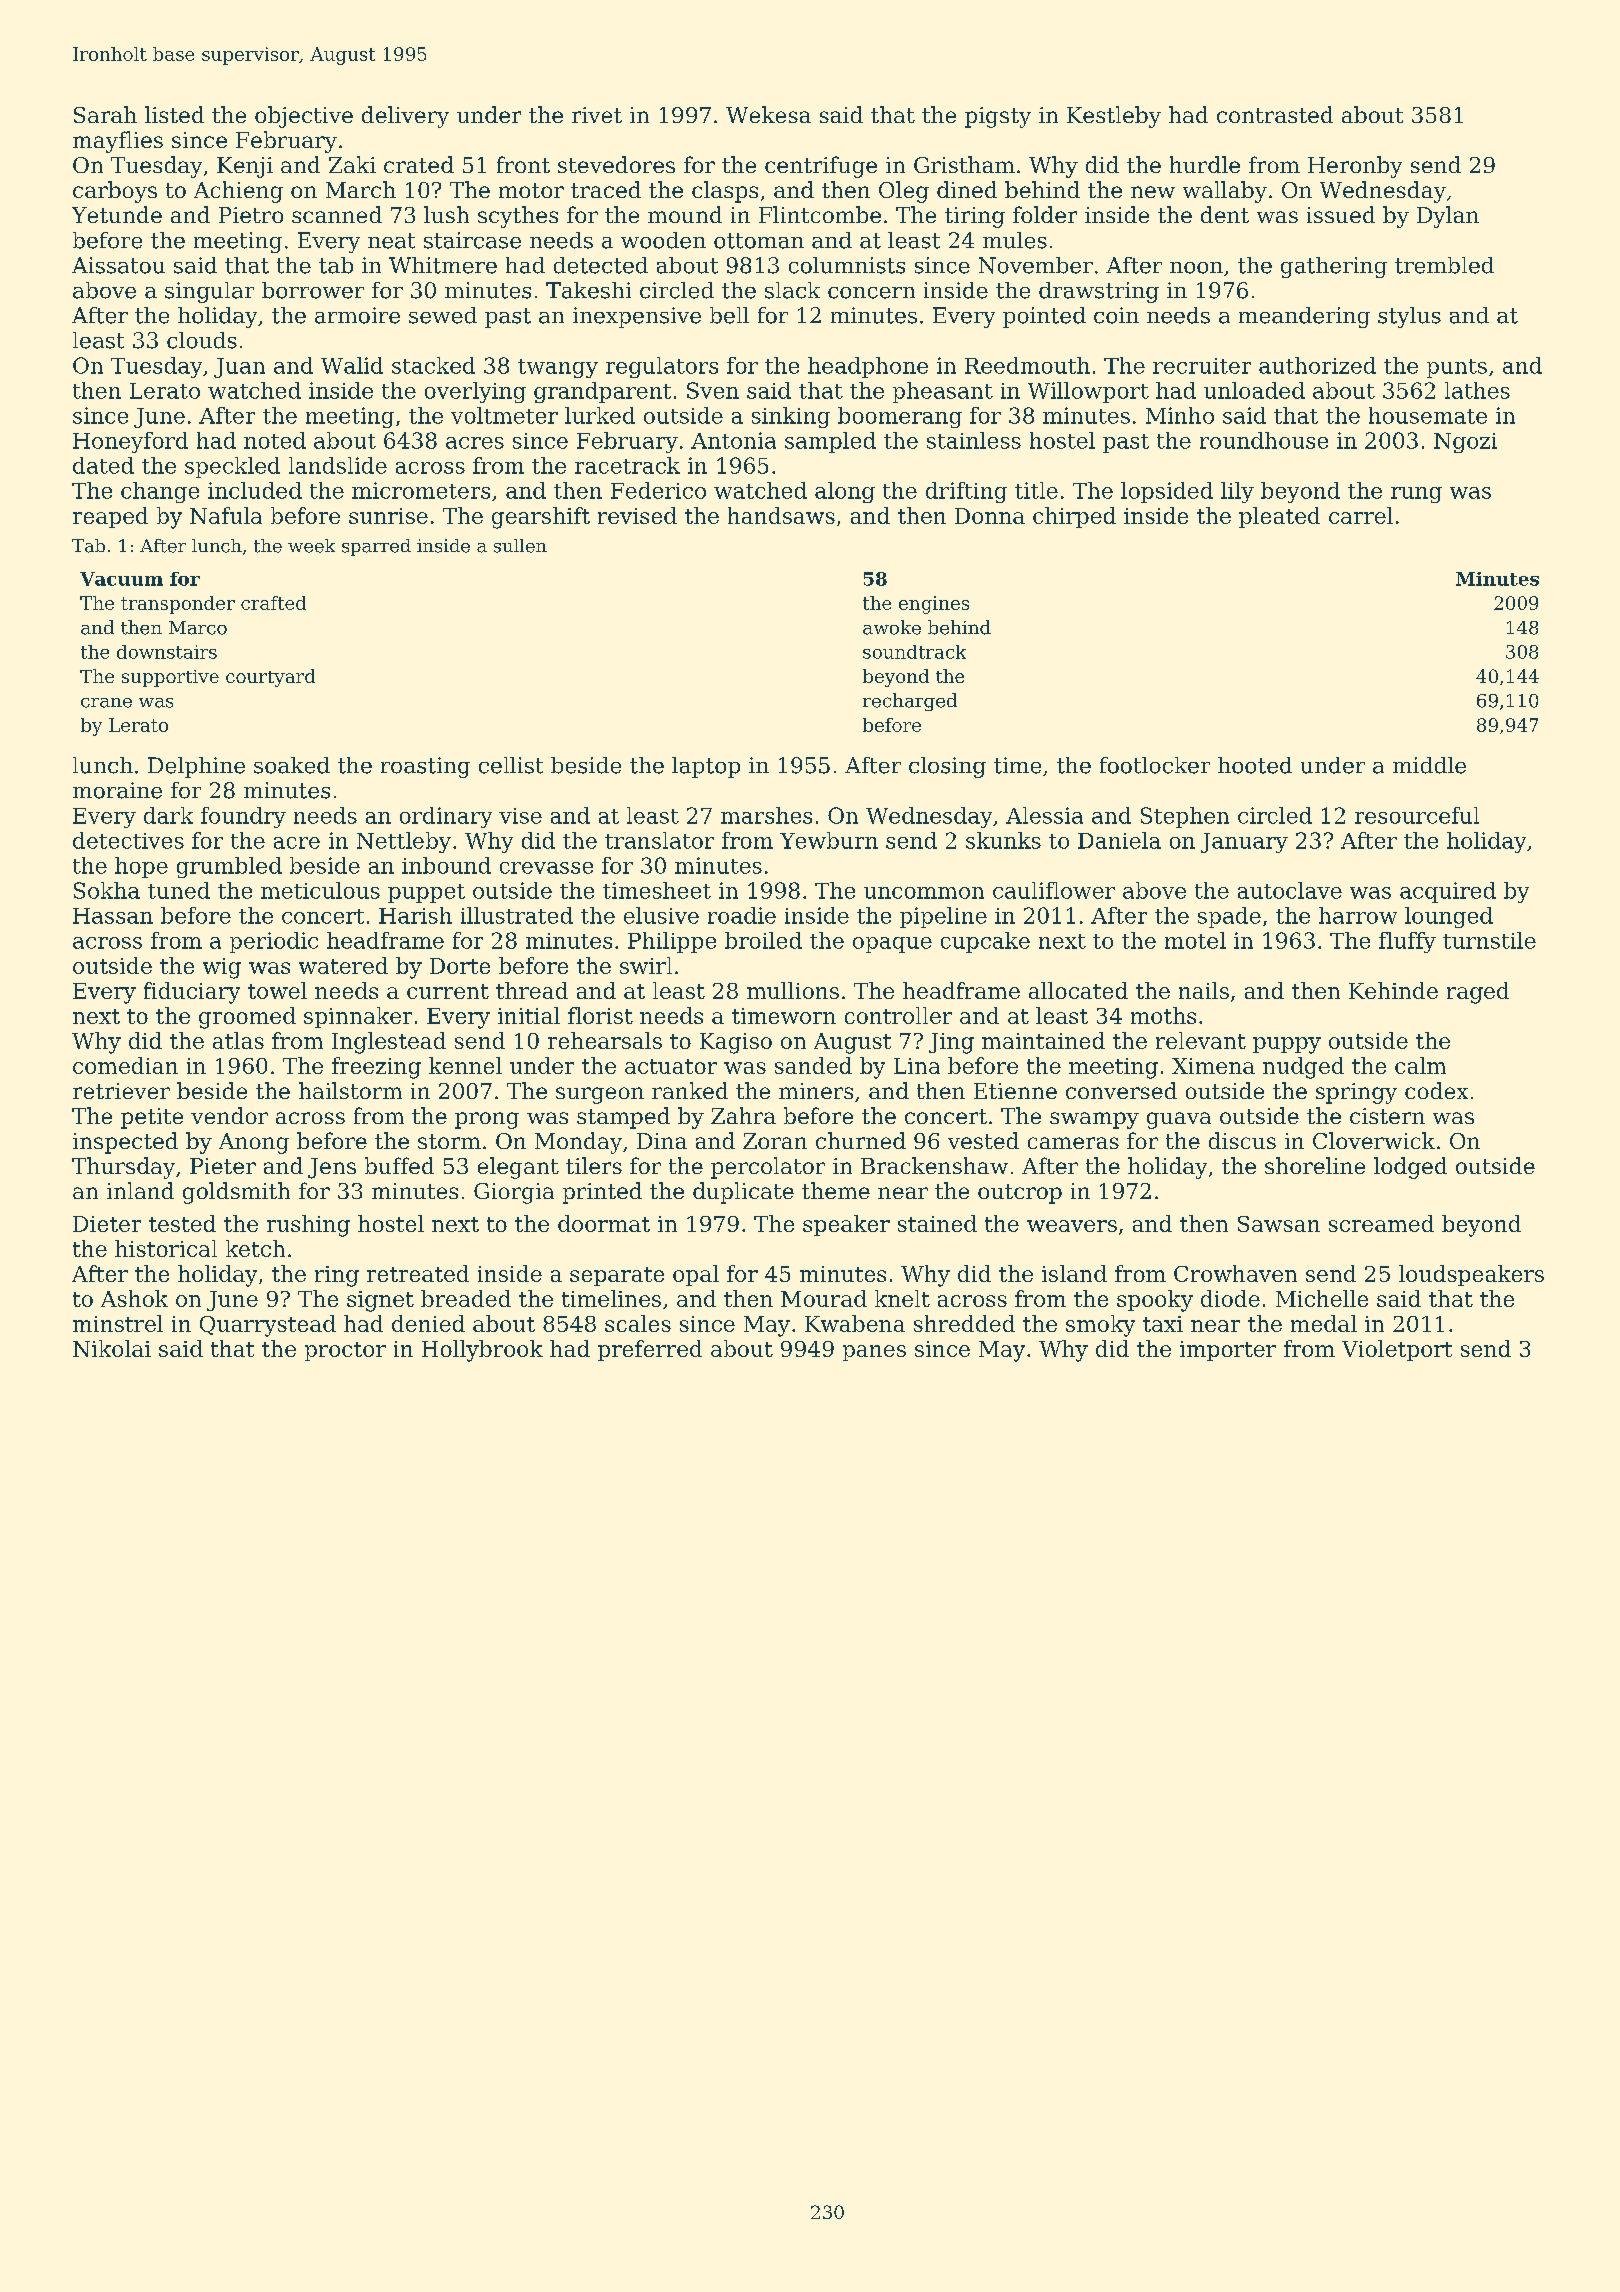 The image size is (1620, 2292). I want to click on concern, so click(871, 293).
